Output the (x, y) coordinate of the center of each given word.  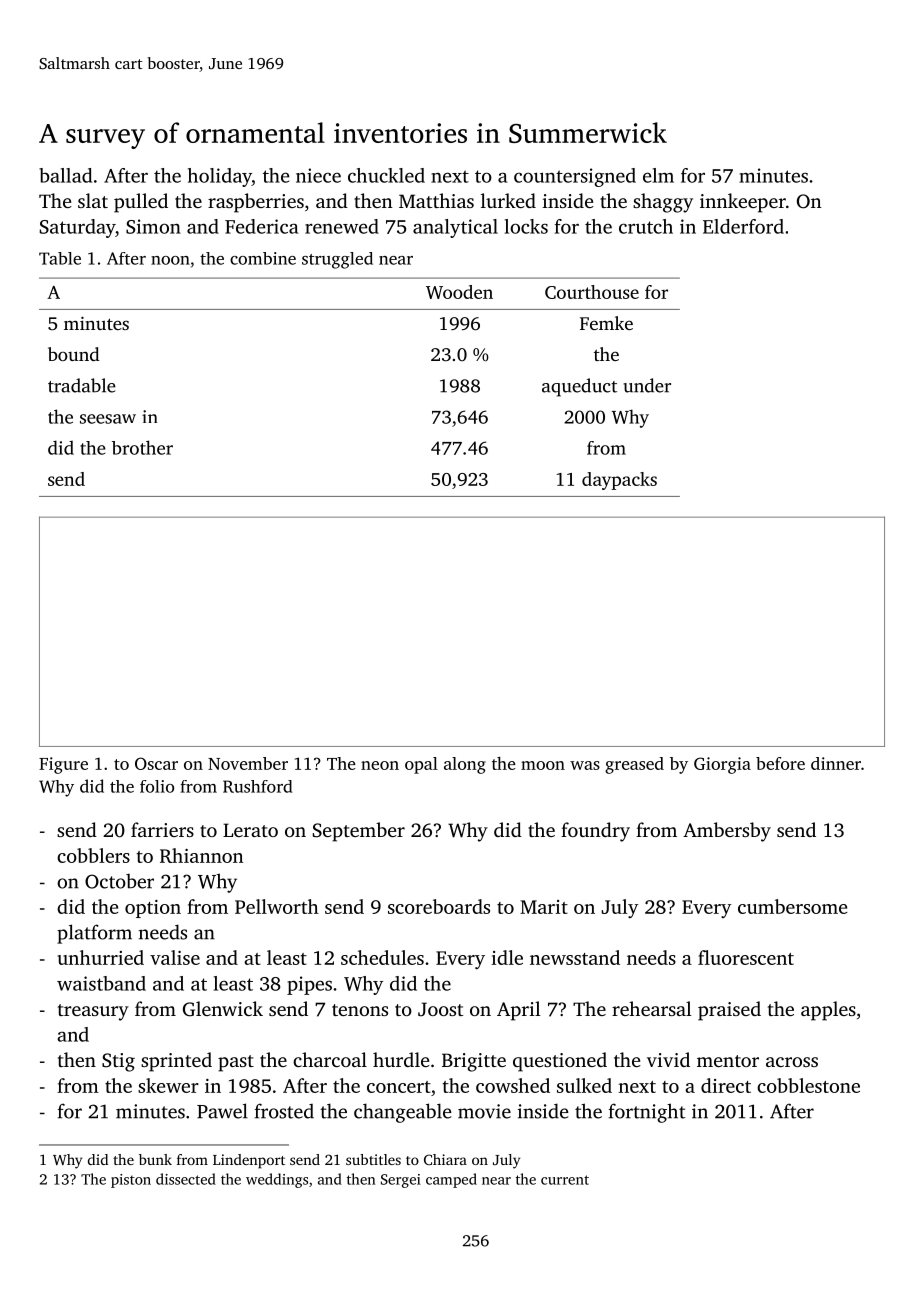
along (465, 765)
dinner (836, 763)
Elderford (743, 226)
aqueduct (579, 387)
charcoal (330, 1059)
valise (175, 957)
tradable (82, 385)
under (647, 385)
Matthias (436, 200)
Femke (606, 323)
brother (142, 447)
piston (131, 1181)
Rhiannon (201, 855)
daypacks (619, 481)
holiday (220, 177)
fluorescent (746, 957)
